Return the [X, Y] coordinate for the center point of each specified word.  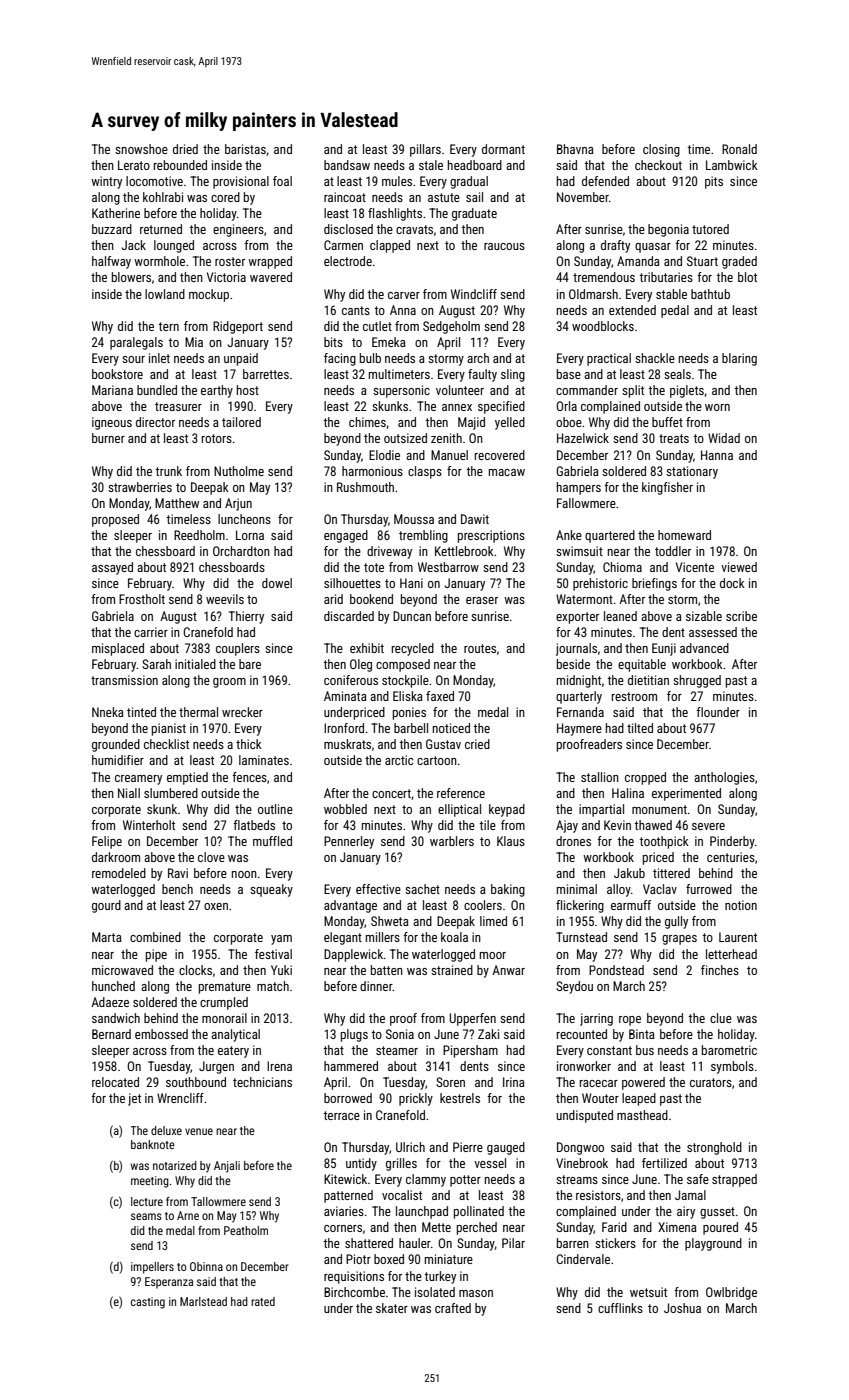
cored [225, 197]
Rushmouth [365, 487]
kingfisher [667, 488]
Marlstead [203, 1301]
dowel [277, 583]
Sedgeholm [451, 327]
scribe [741, 616]
